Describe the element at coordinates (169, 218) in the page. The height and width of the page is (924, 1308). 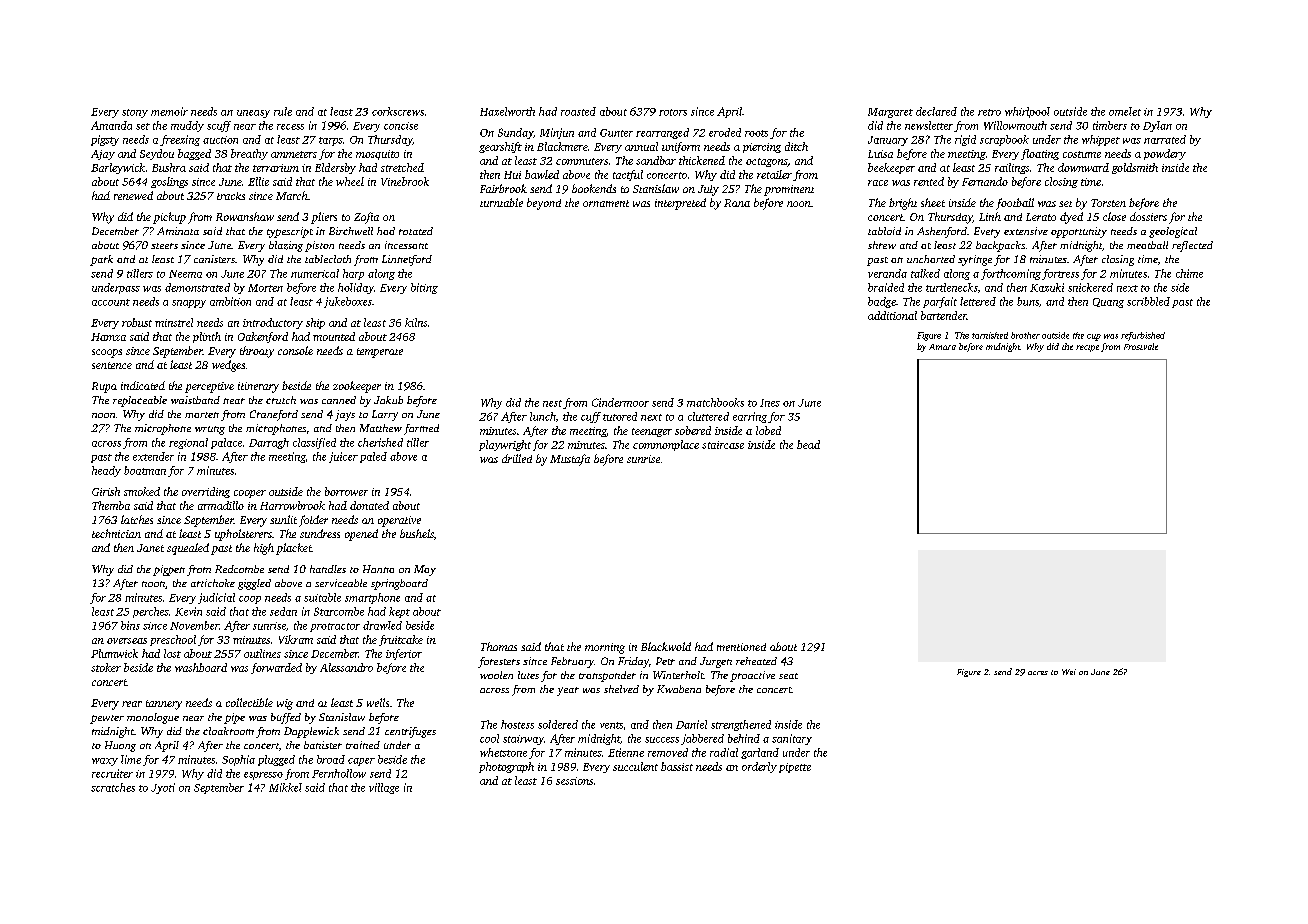
I see `pickup` at that location.
